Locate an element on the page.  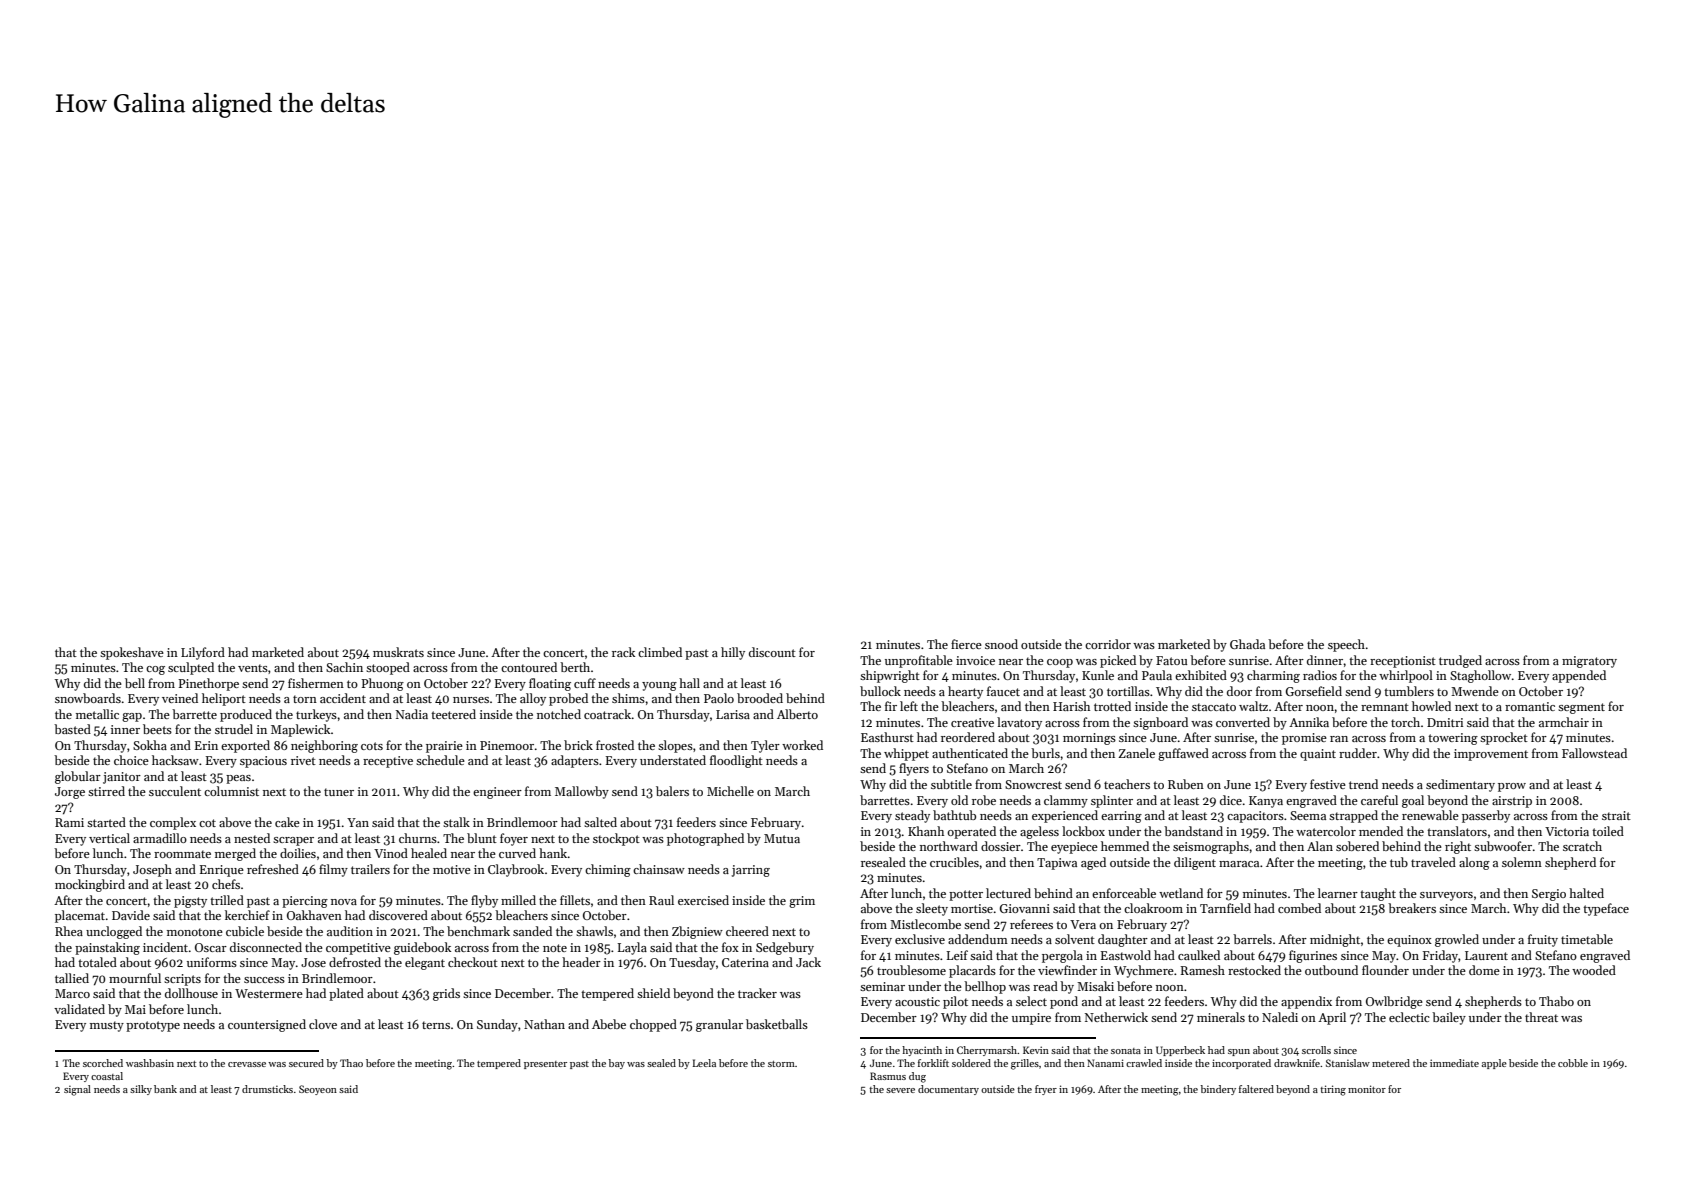
muskrats is located at coordinates (398, 652).
